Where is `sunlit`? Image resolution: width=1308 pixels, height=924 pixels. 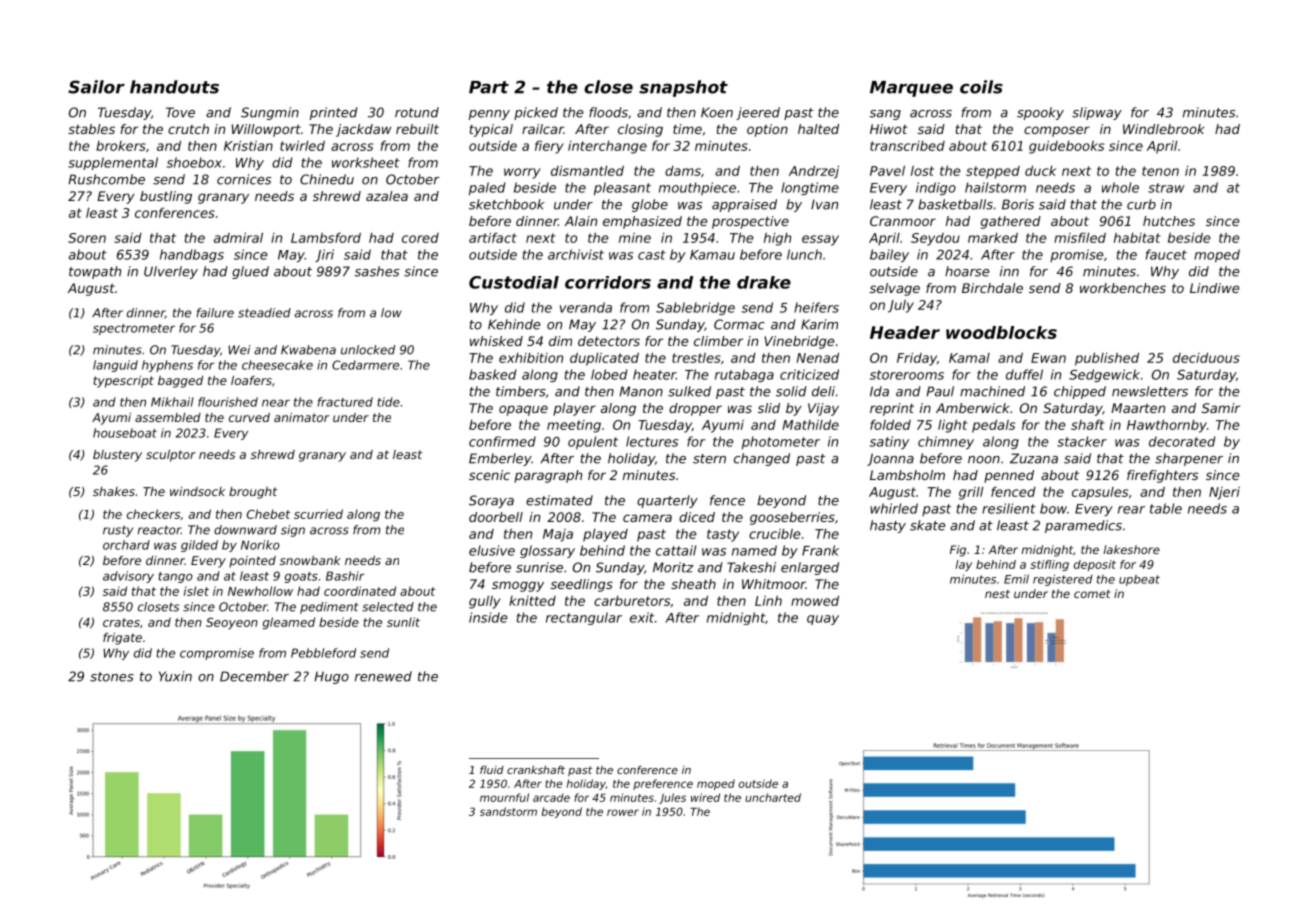 sunlit is located at coordinates (403, 622).
